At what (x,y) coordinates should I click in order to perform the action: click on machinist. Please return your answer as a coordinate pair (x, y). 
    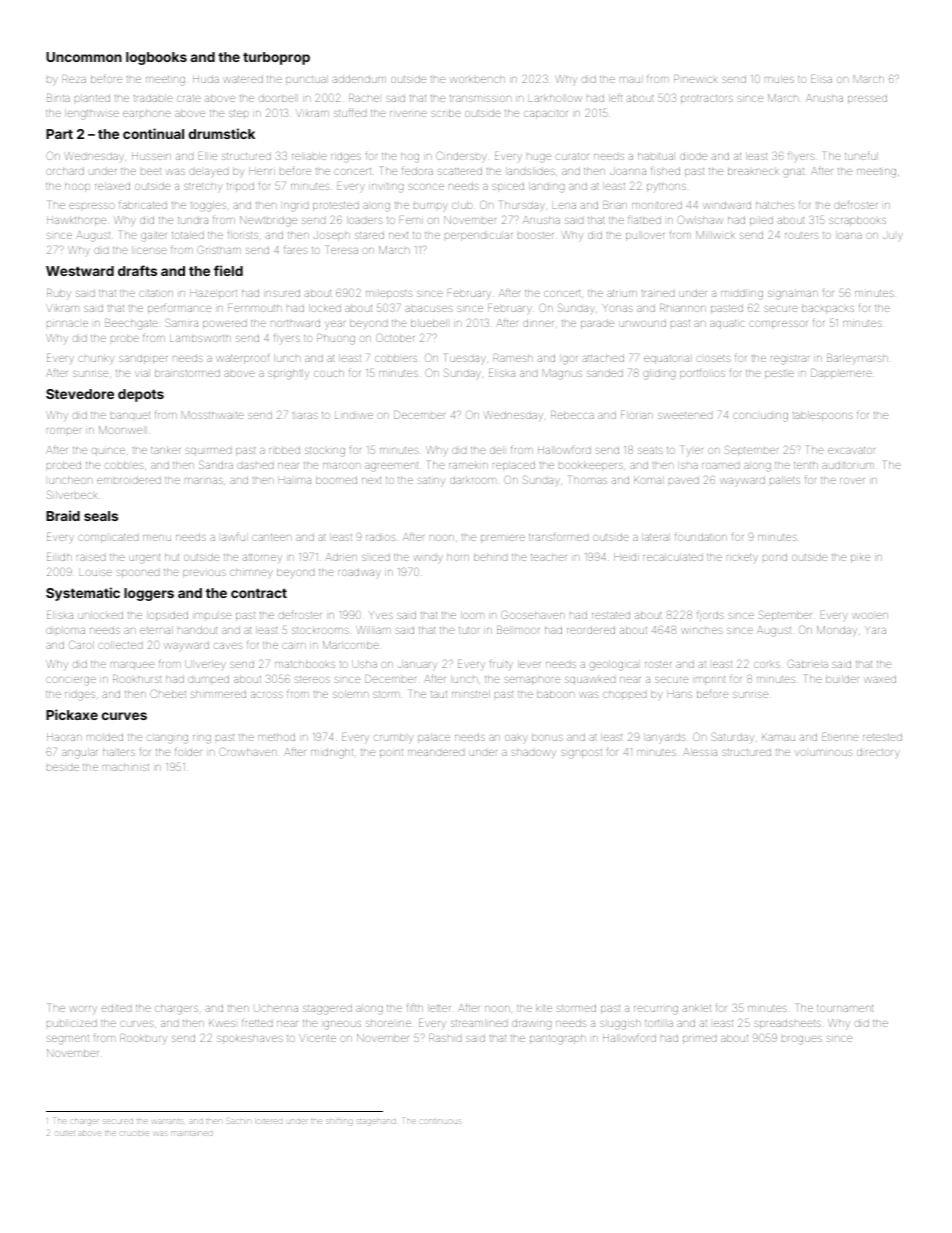
    Looking at the image, I should click on (126, 767).
